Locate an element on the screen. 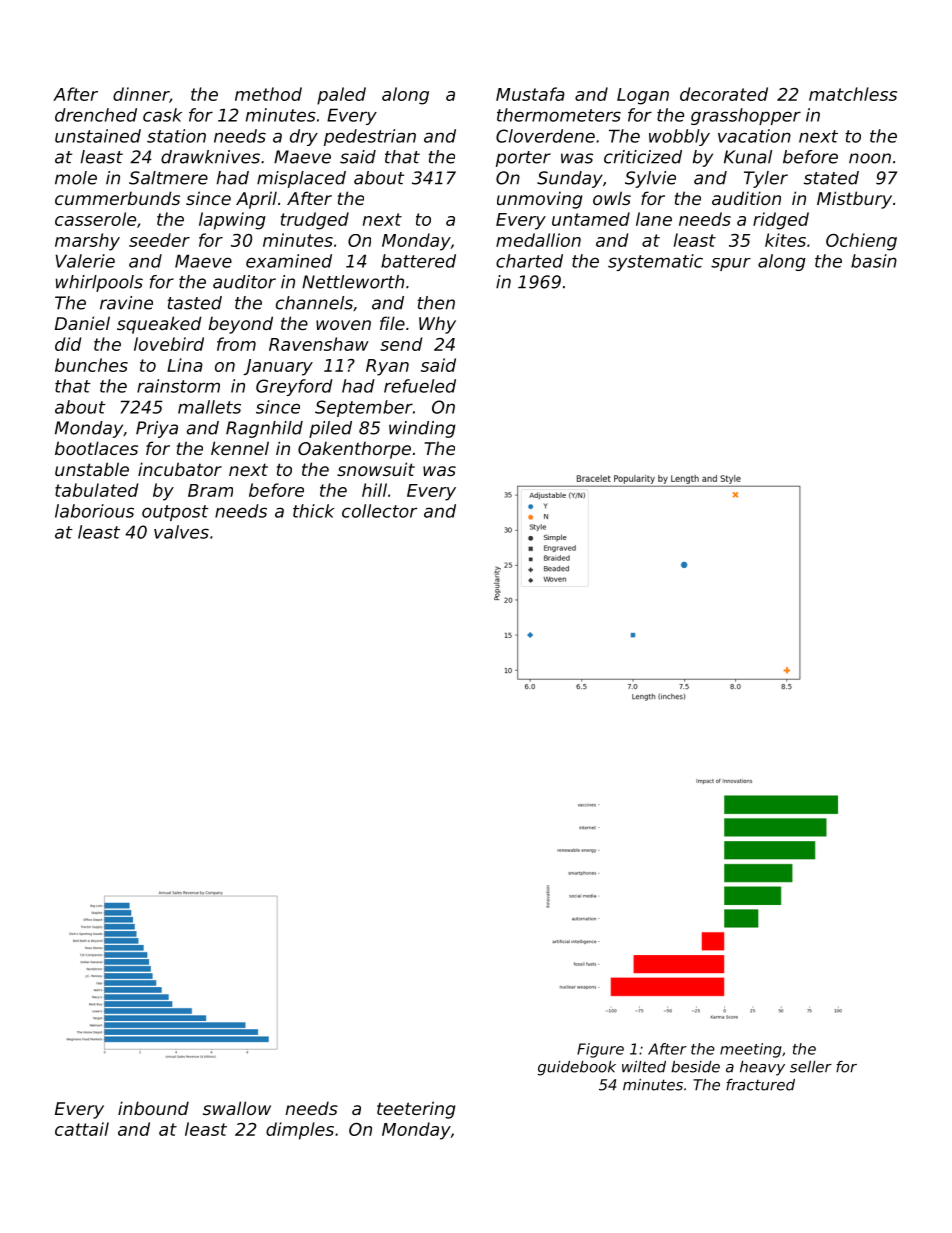 Image resolution: width=952 pixels, height=1233 pixels. teetering is located at coordinates (416, 1110).
